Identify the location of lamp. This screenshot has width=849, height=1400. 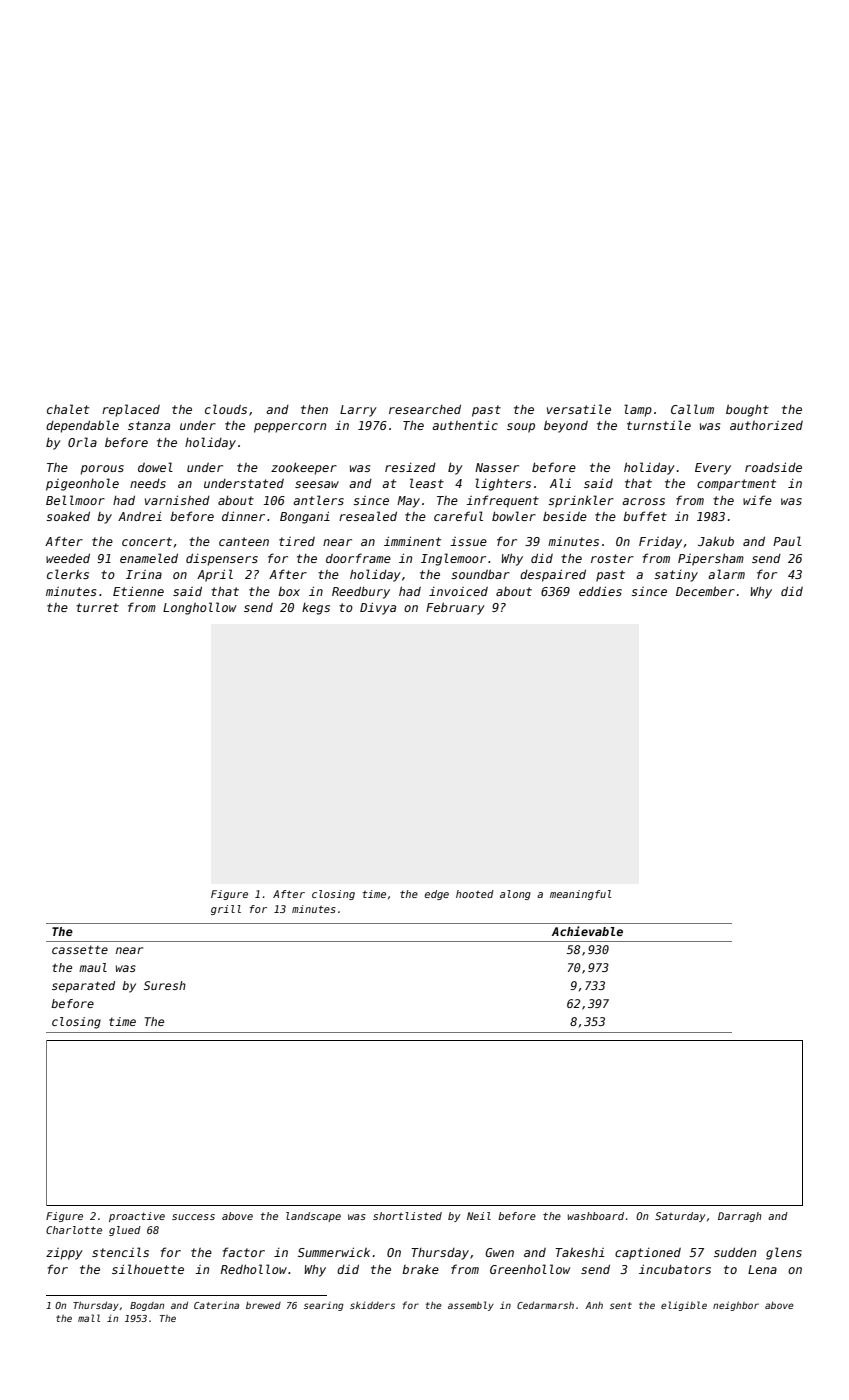
(638, 410).
